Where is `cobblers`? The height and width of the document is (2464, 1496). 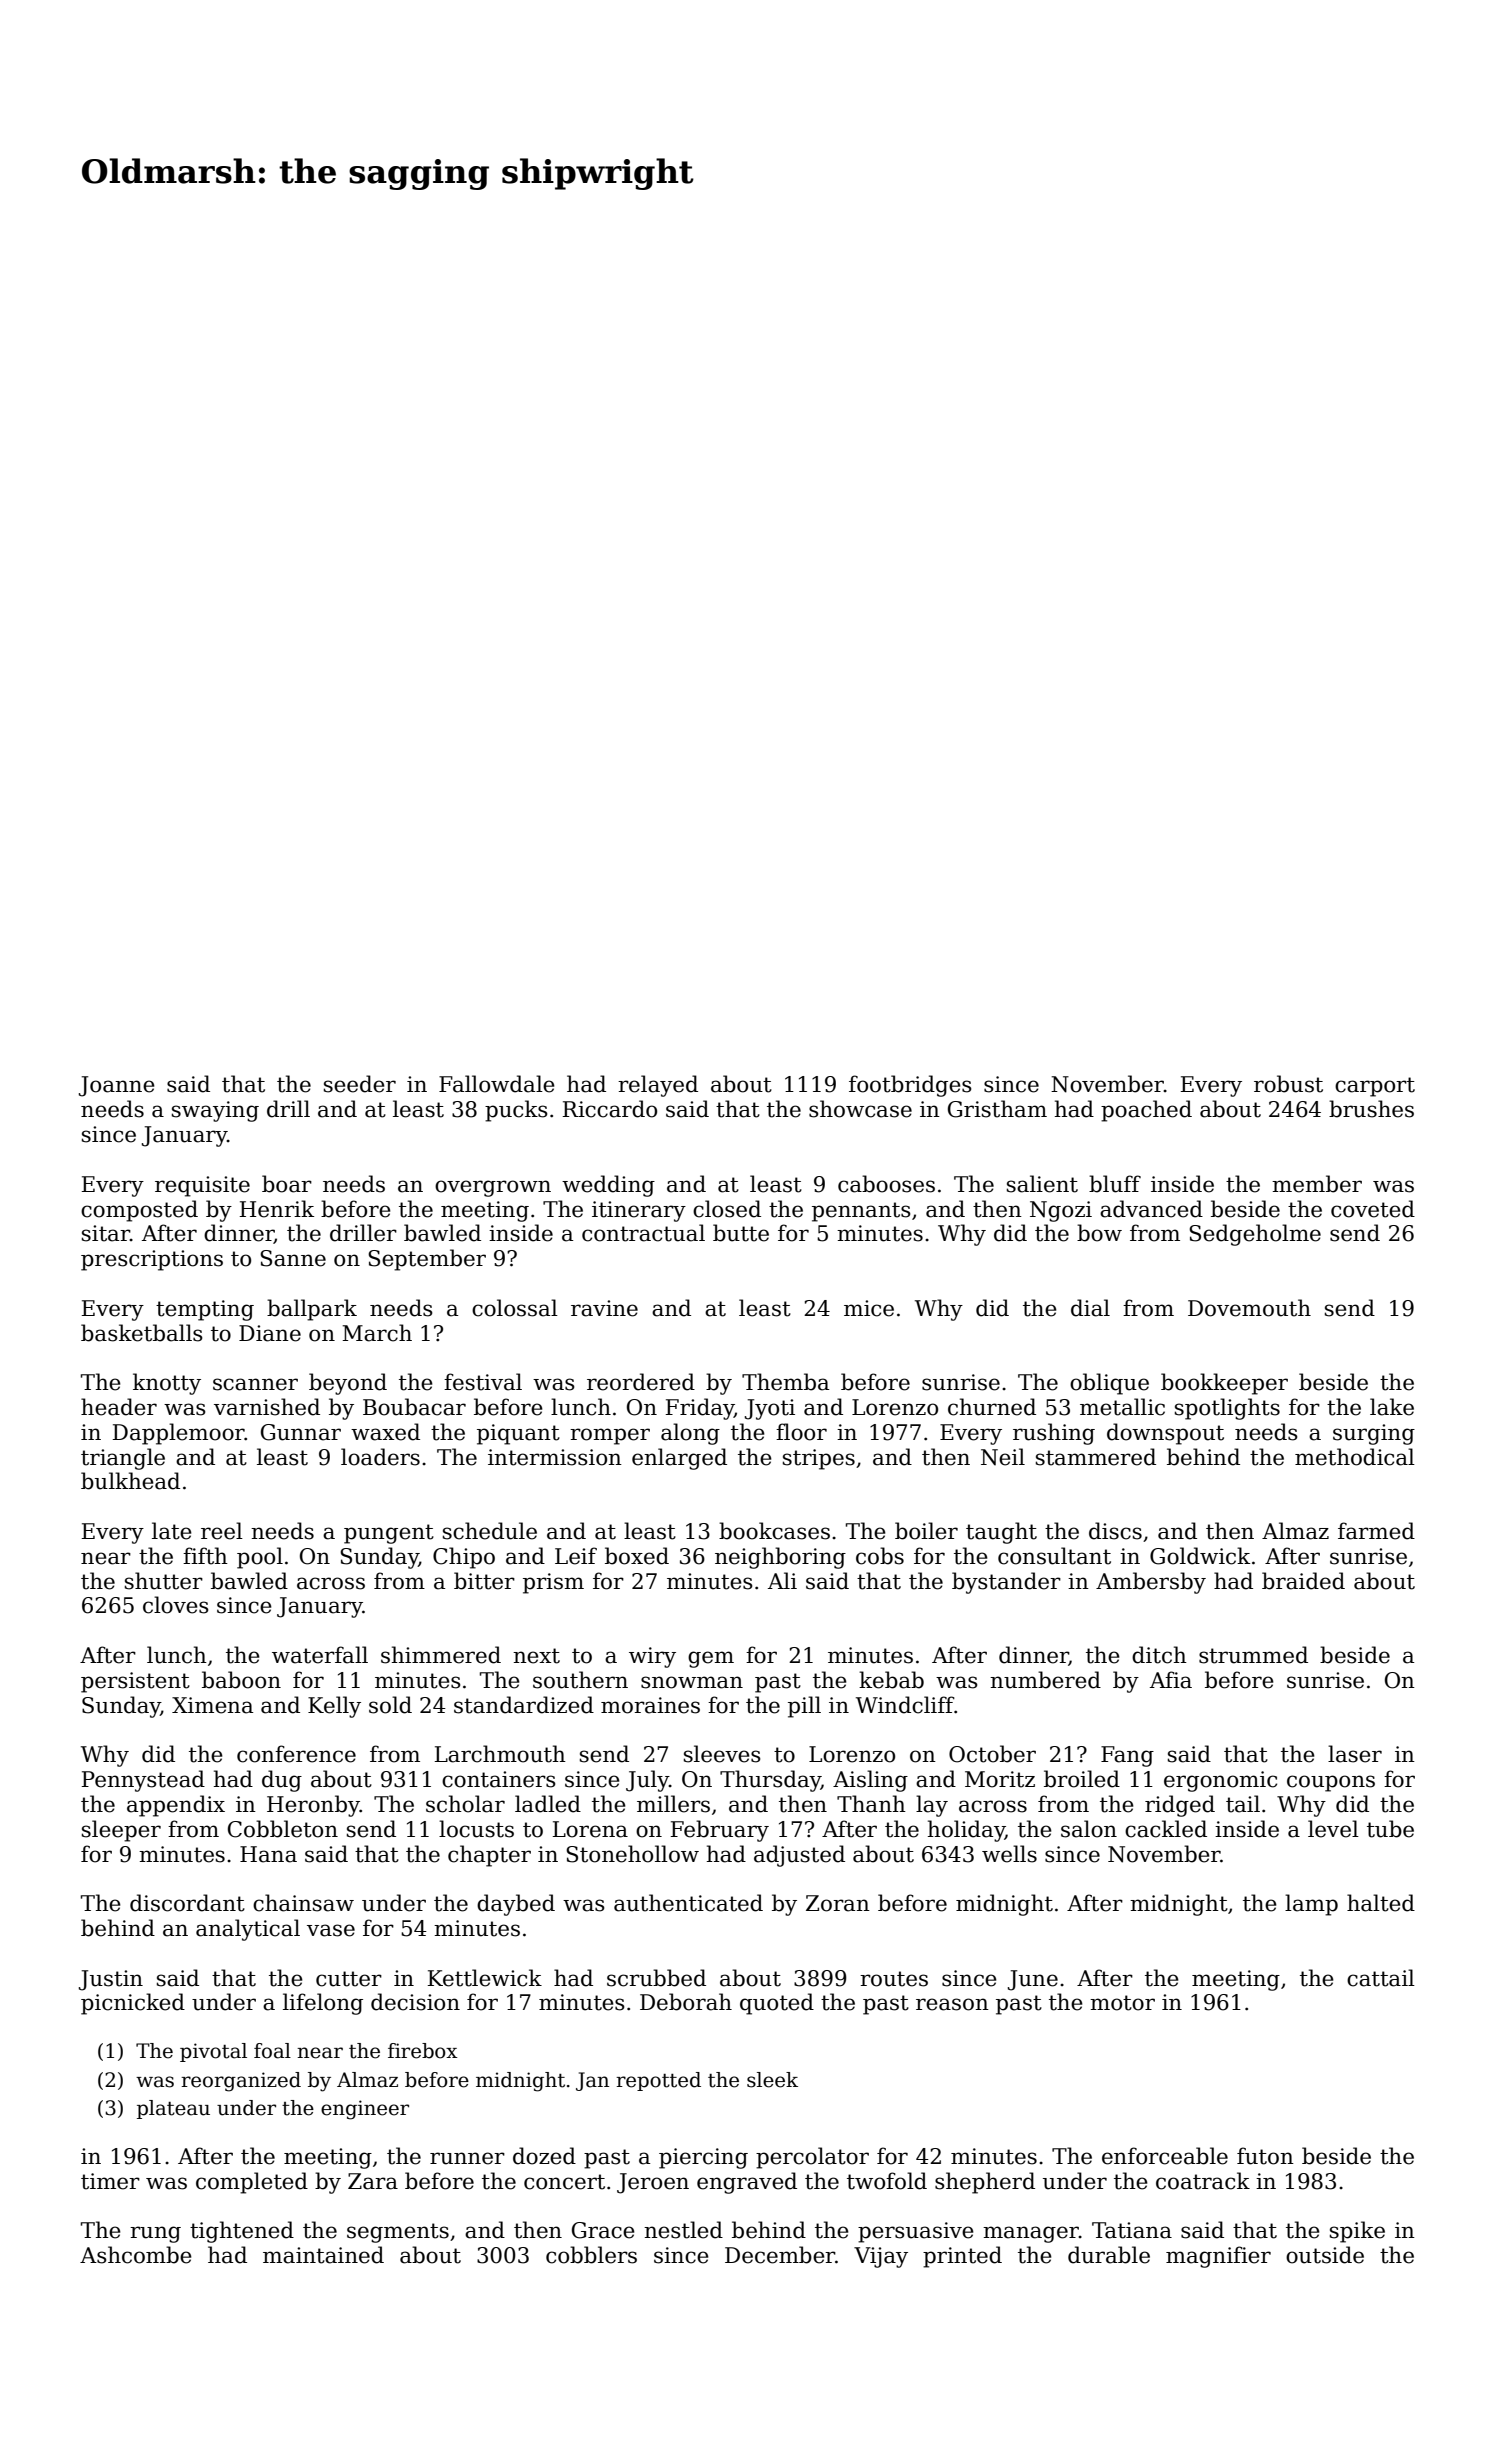
cobblers is located at coordinates (591, 2255).
